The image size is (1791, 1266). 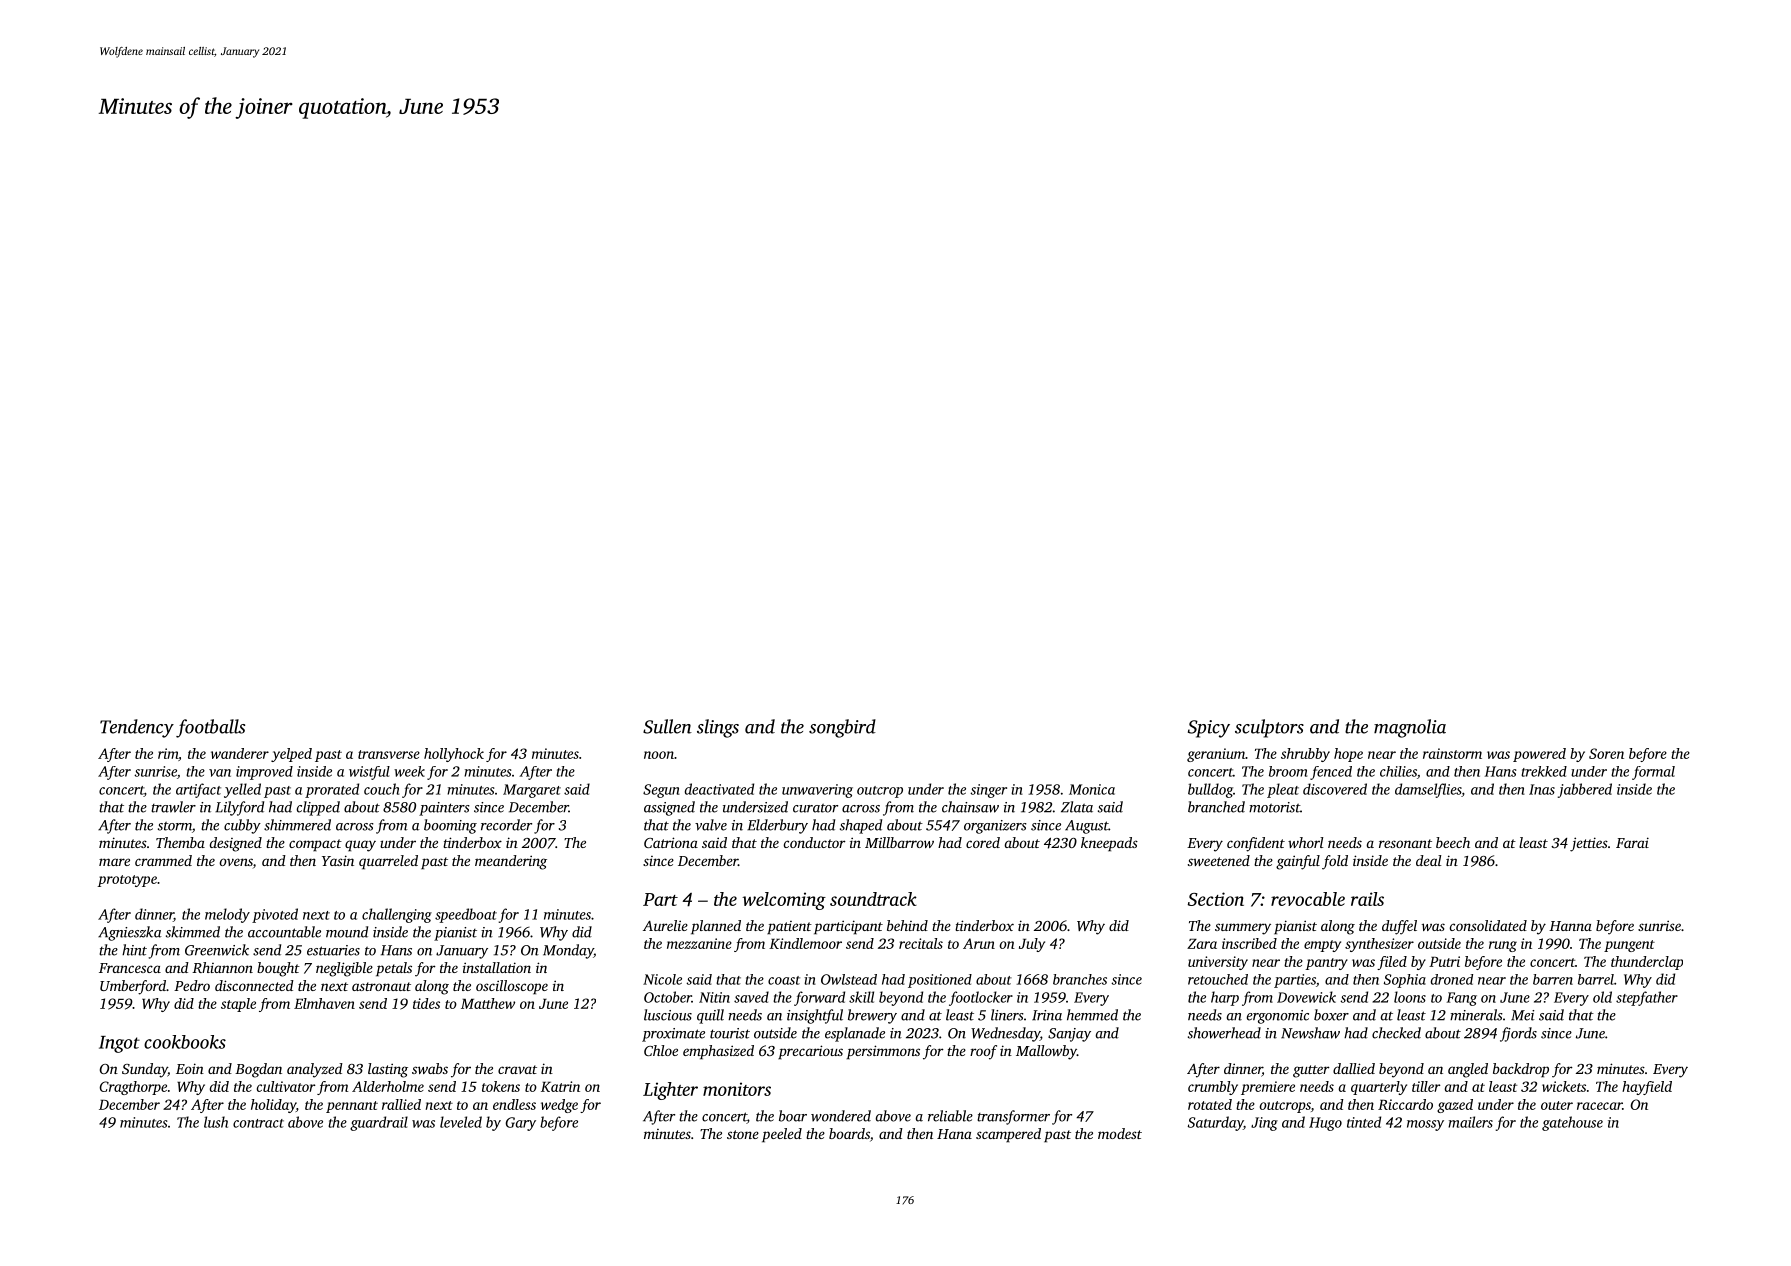 I want to click on Cragthorpe, so click(x=133, y=1088).
